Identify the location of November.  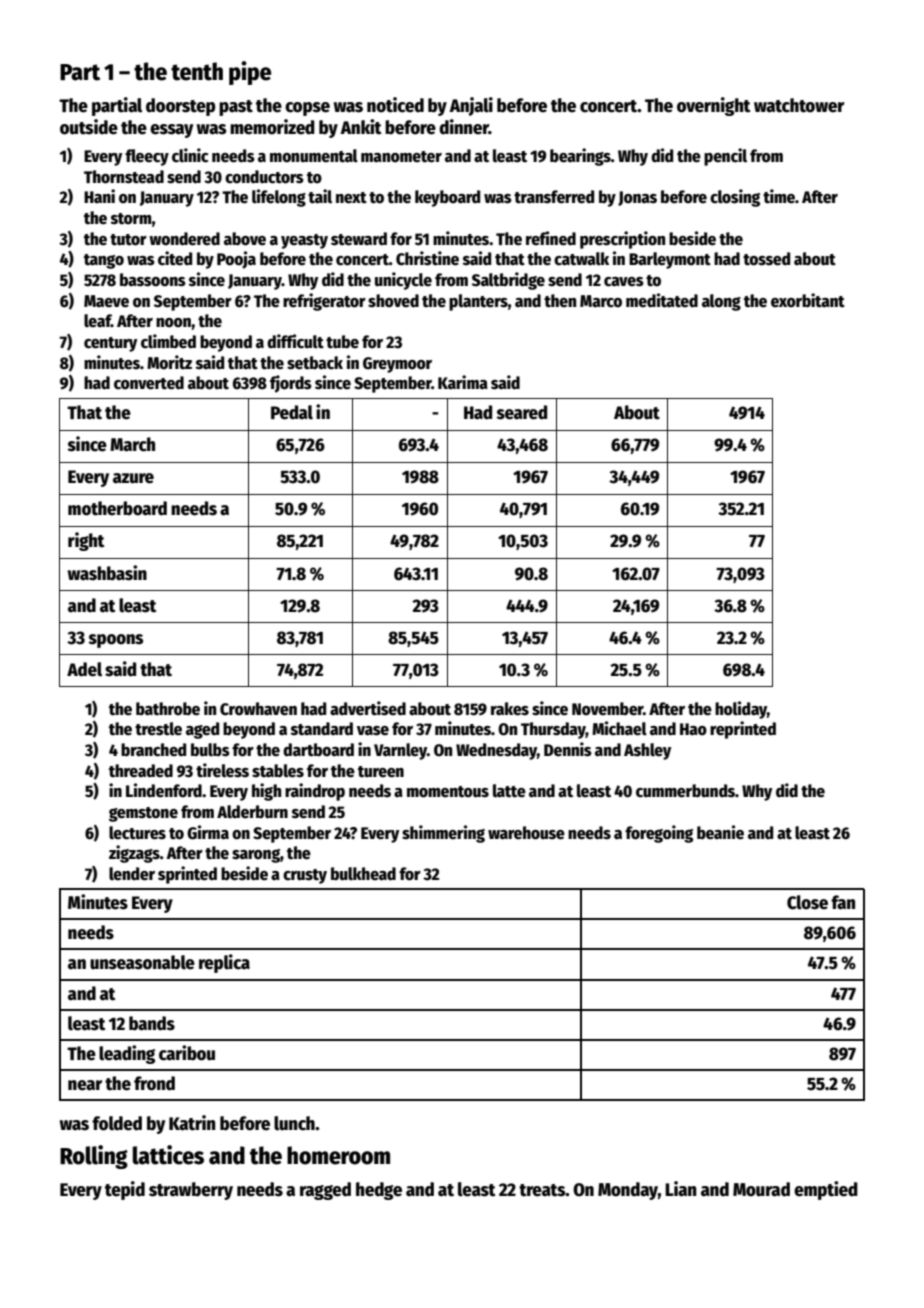
(607, 709).
